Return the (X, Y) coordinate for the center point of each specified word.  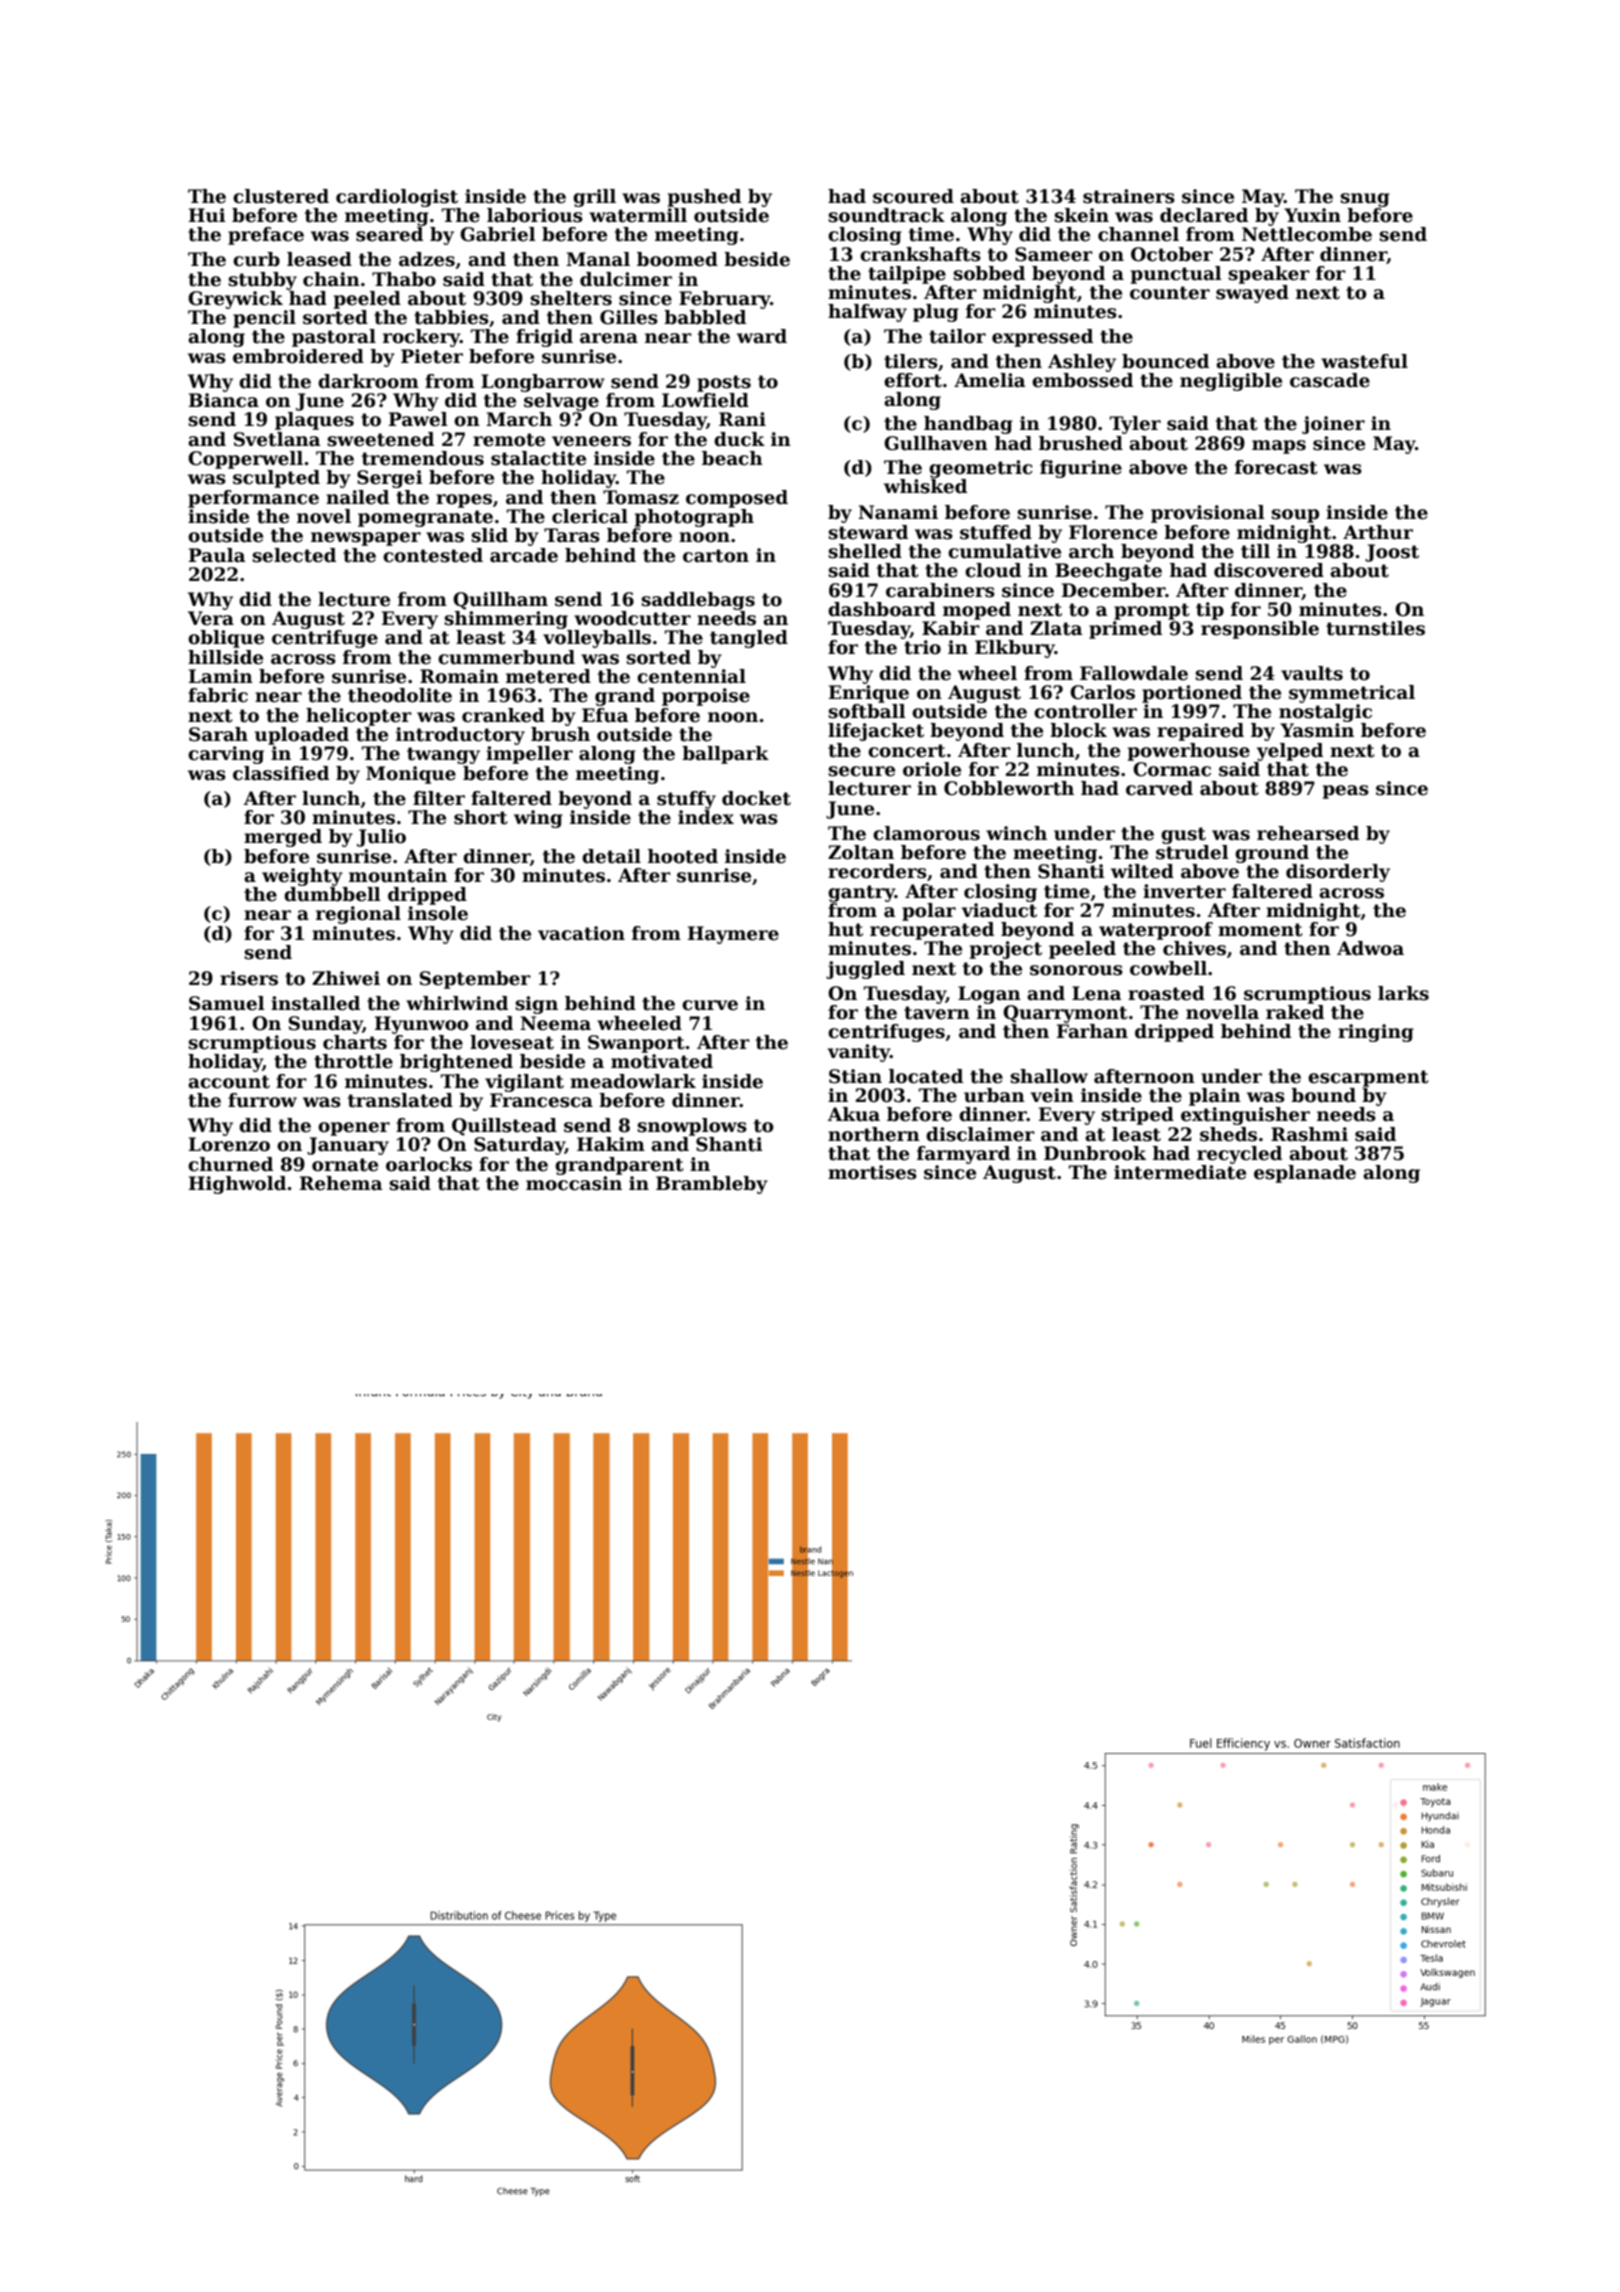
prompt (1152, 611)
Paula (217, 555)
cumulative (1004, 551)
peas (1346, 792)
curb (256, 259)
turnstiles (1375, 628)
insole (438, 913)
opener (354, 1129)
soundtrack (886, 215)
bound (1323, 1095)
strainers (1129, 196)
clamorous (926, 833)
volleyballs (597, 639)
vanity (858, 1053)
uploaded (302, 736)
